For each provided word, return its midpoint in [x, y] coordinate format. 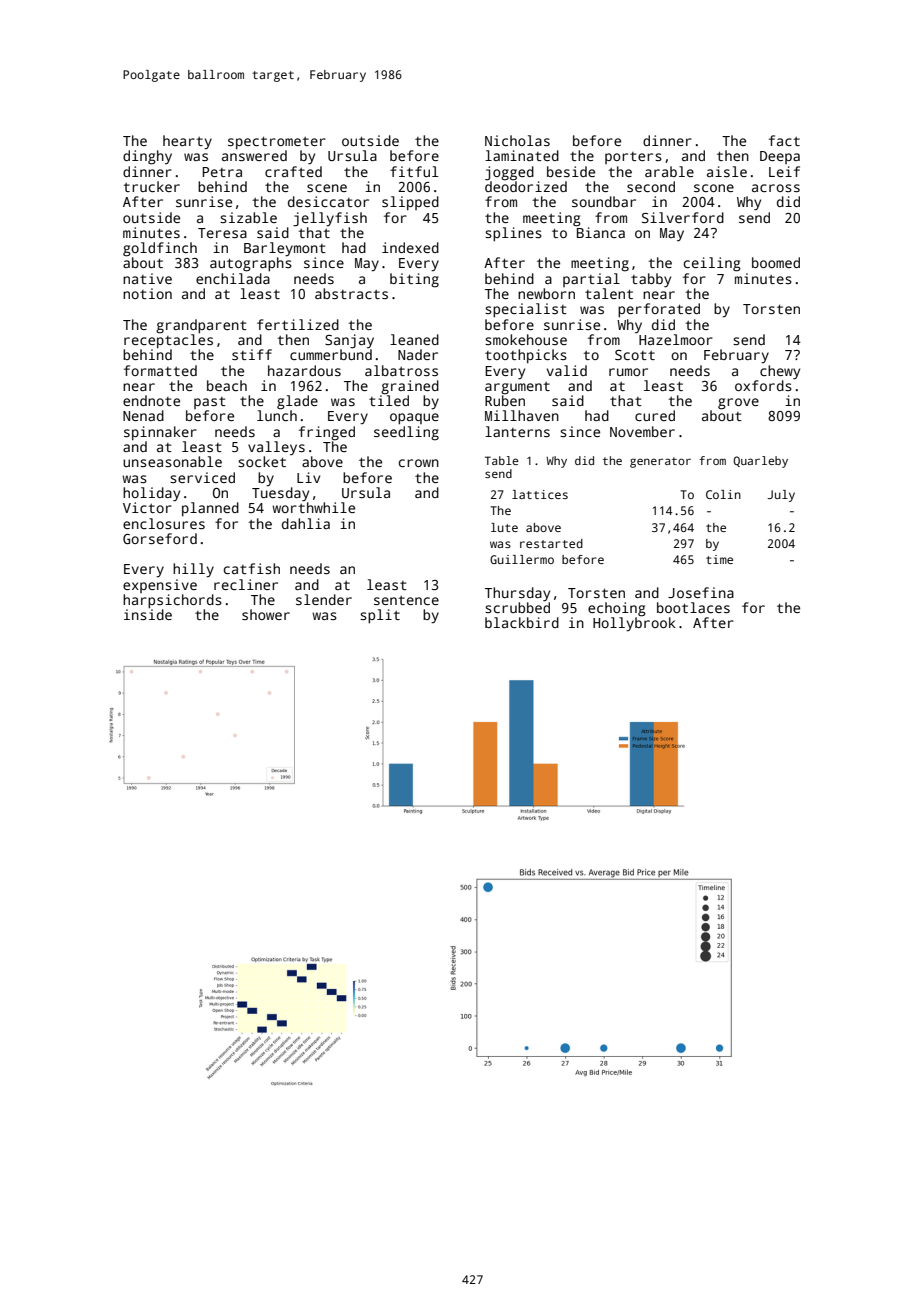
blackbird [522, 622]
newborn [546, 293]
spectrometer [277, 142]
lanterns [517, 431]
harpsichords [172, 601]
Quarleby [760, 462]
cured [655, 415]
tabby [651, 280]
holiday [151, 494]
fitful [414, 171]
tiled [389, 400]
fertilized [298, 324]
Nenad [143, 415]
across [776, 188]
